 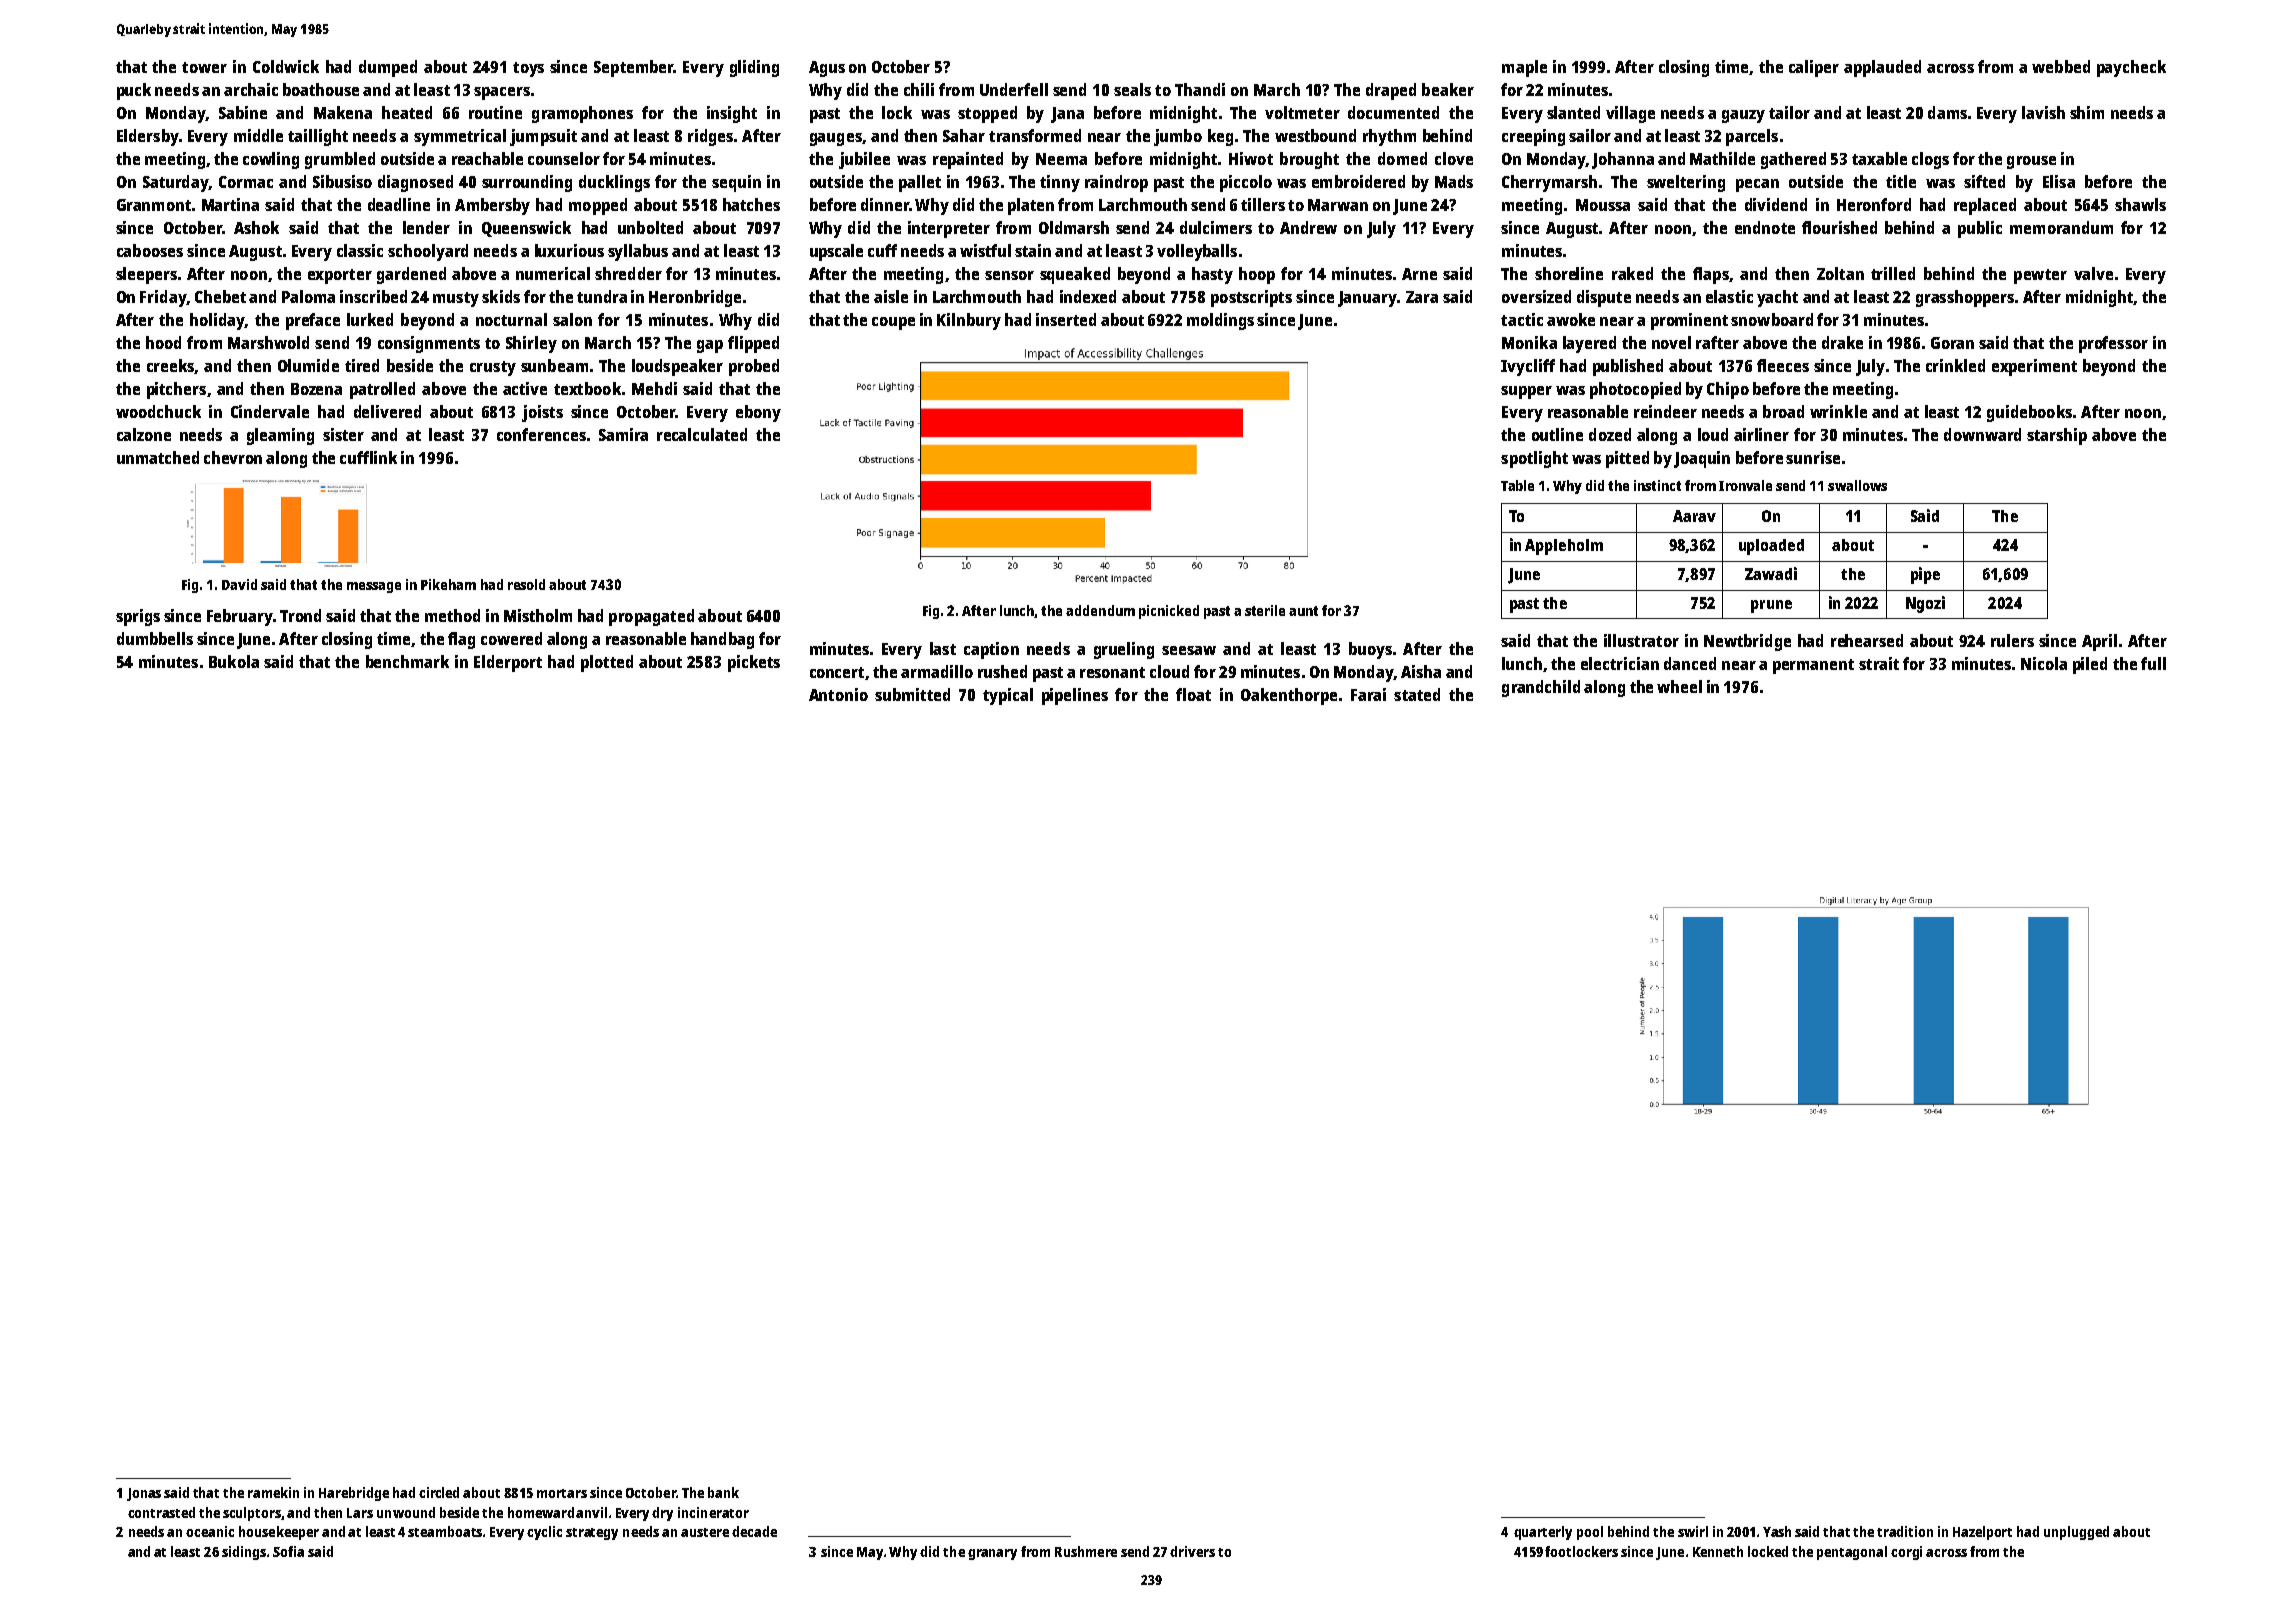 I want to click on Bukola, so click(x=234, y=661).
